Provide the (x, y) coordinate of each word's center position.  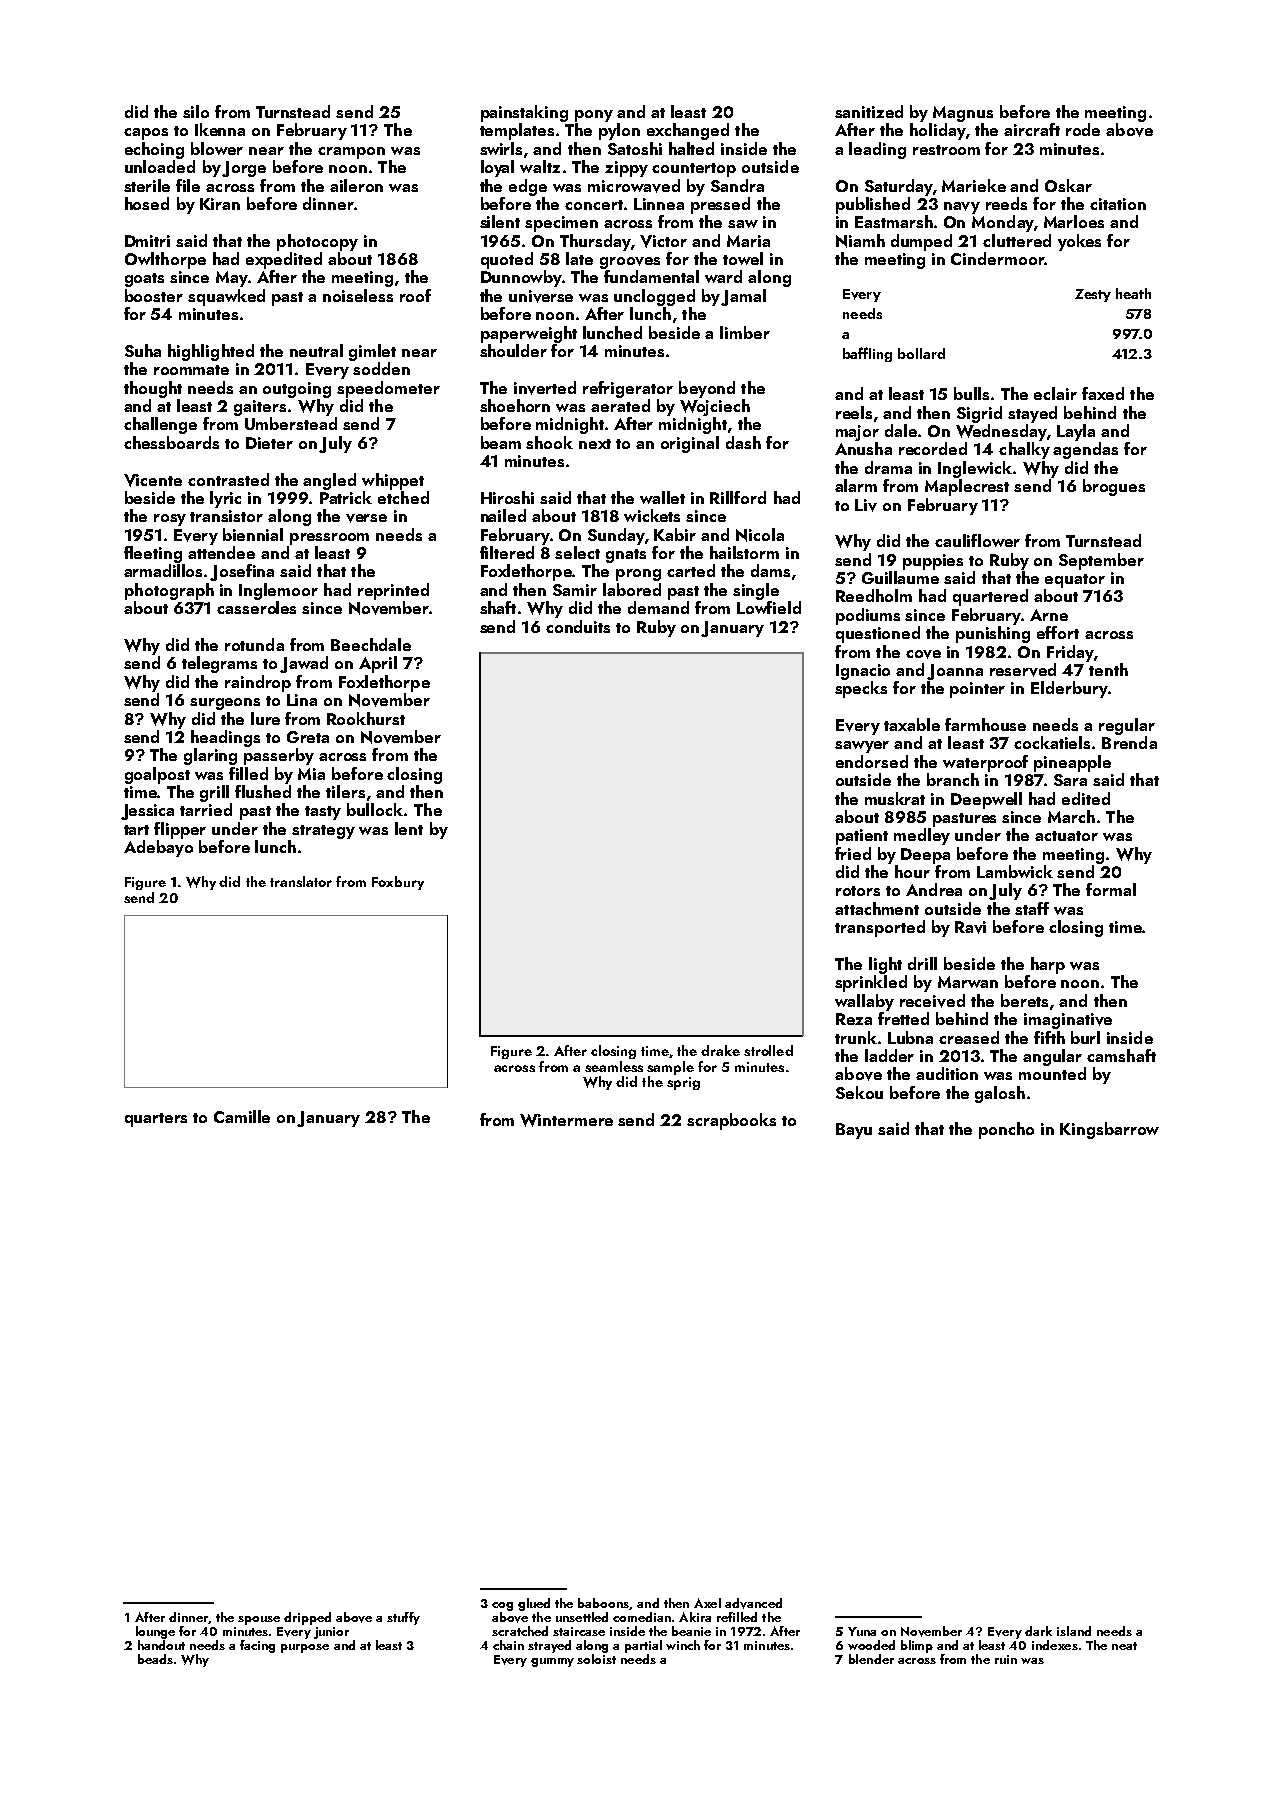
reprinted (393, 591)
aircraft (1032, 129)
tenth (1108, 669)
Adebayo (158, 848)
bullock (375, 809)
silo (196, 111)
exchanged (688, 131)
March (1071, 816)
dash (743, 442)
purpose (305, 1648)
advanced (753, 1603)
